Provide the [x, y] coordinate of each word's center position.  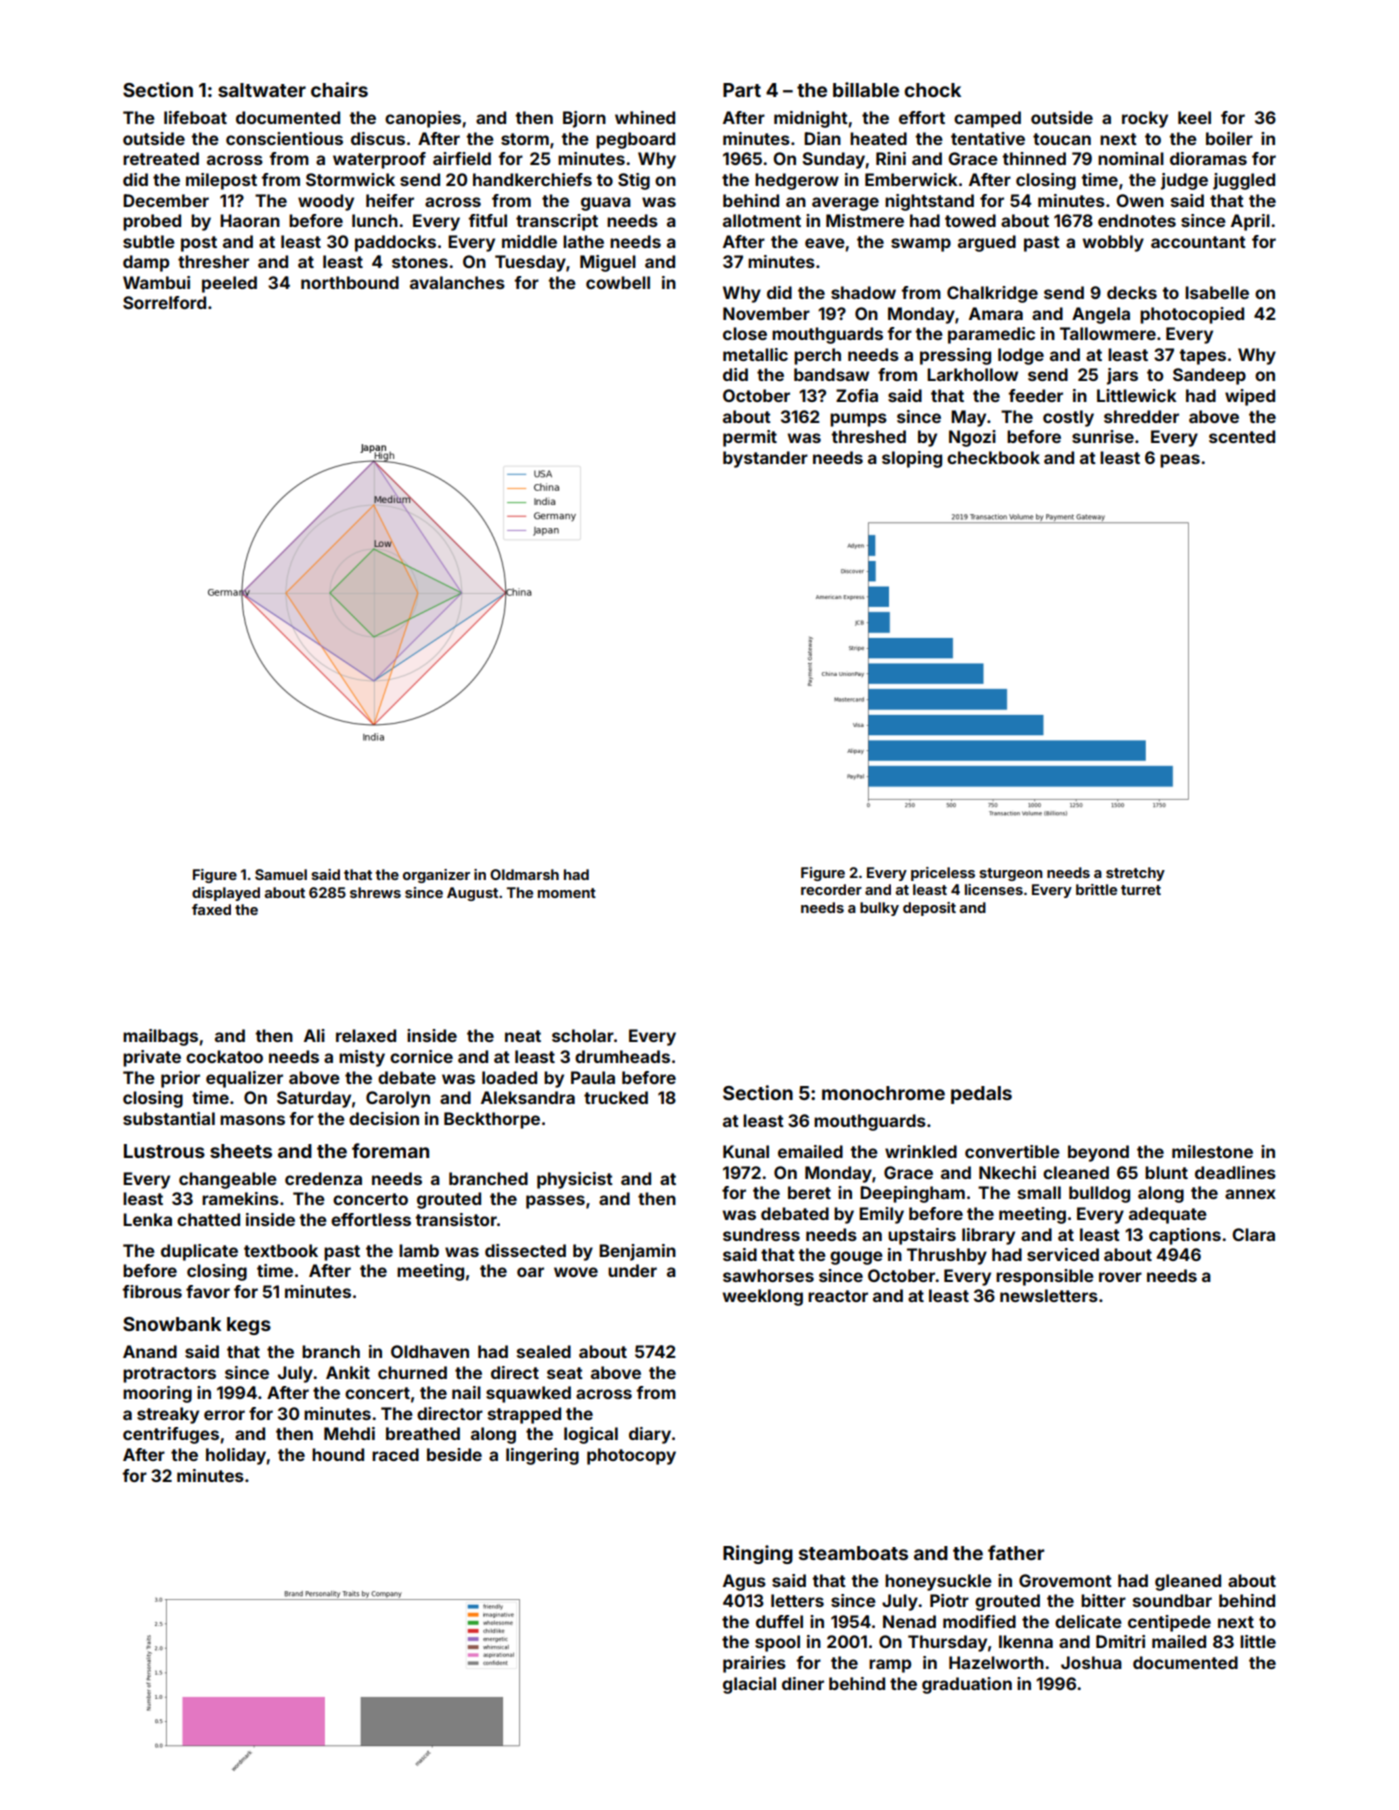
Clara [1253, 1234]
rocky [1145, 119]
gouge [856, 1258]
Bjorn [584, 119]
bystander [765, 459]
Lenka [147, 1219]
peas [1180, 461]
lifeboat [195, 117]
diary [650, 1435]
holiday [236, 1456]
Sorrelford [164, 302]
